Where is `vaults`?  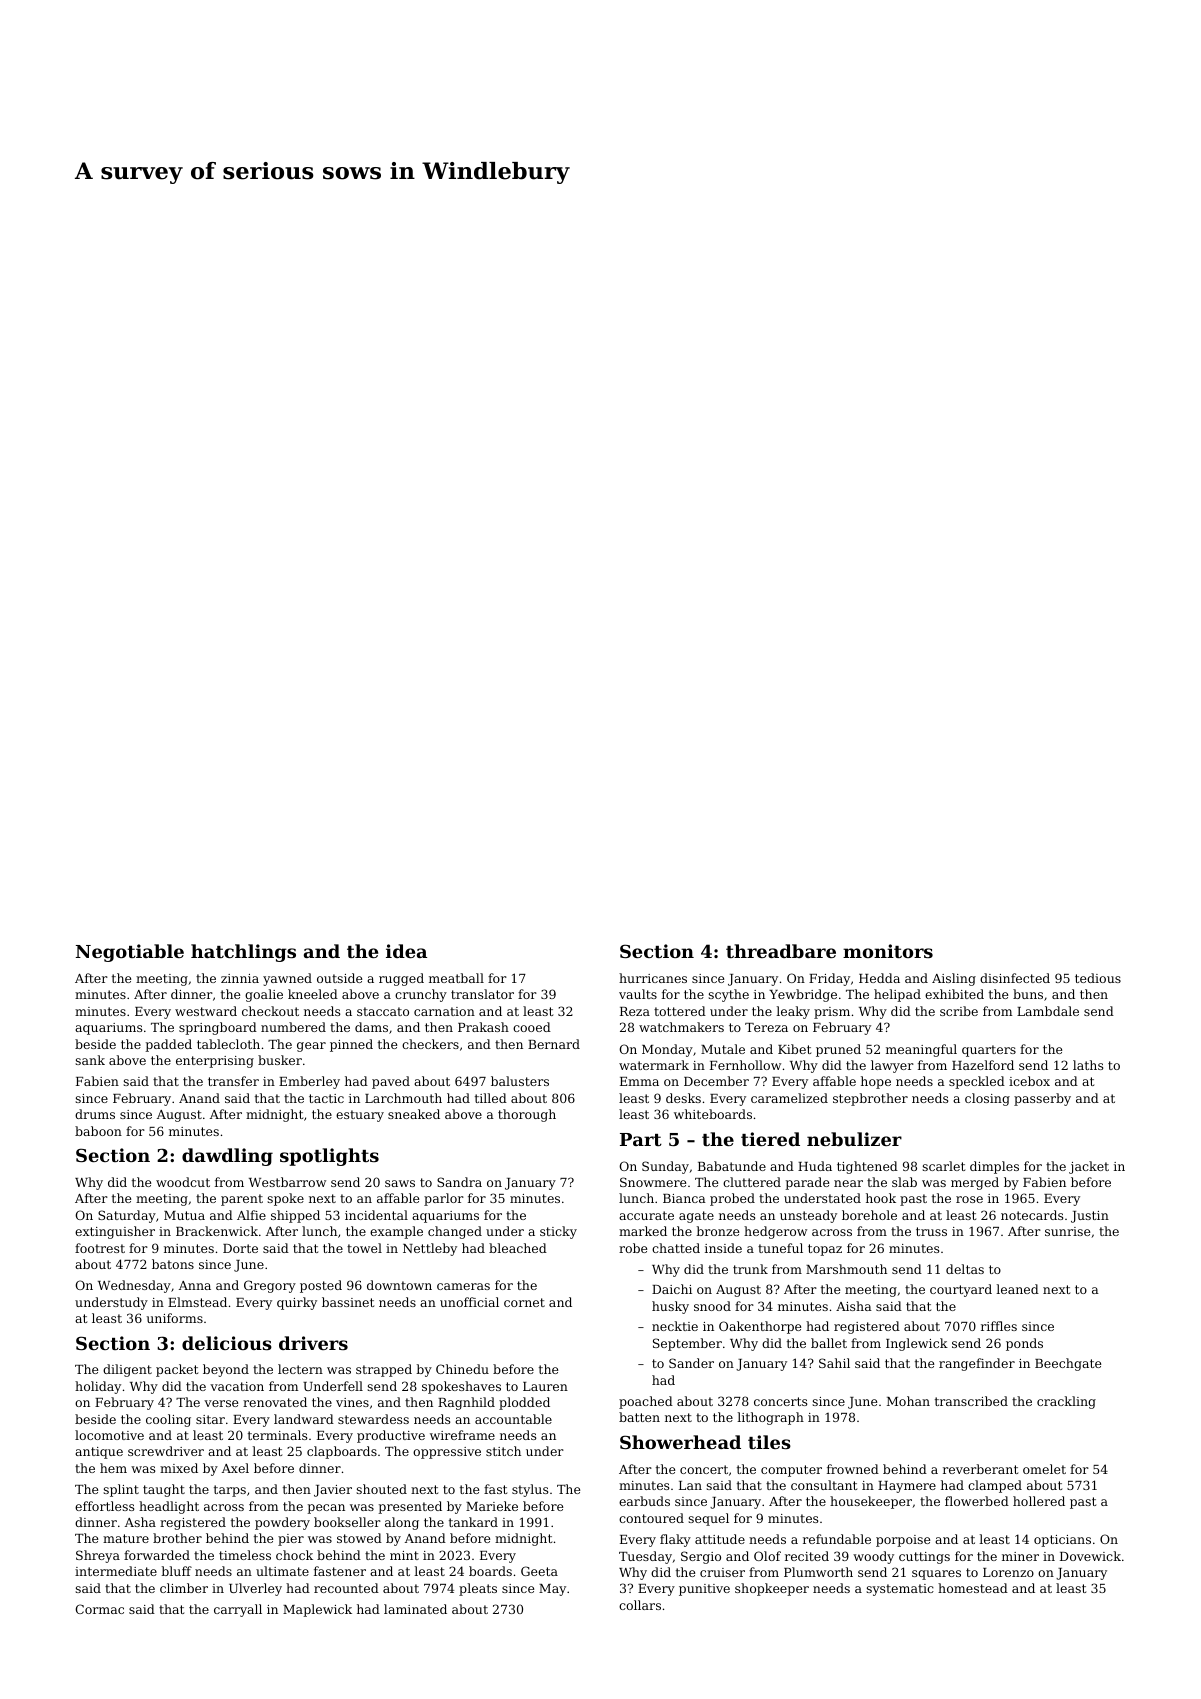 vaults is located at coordinates (638, 994).
